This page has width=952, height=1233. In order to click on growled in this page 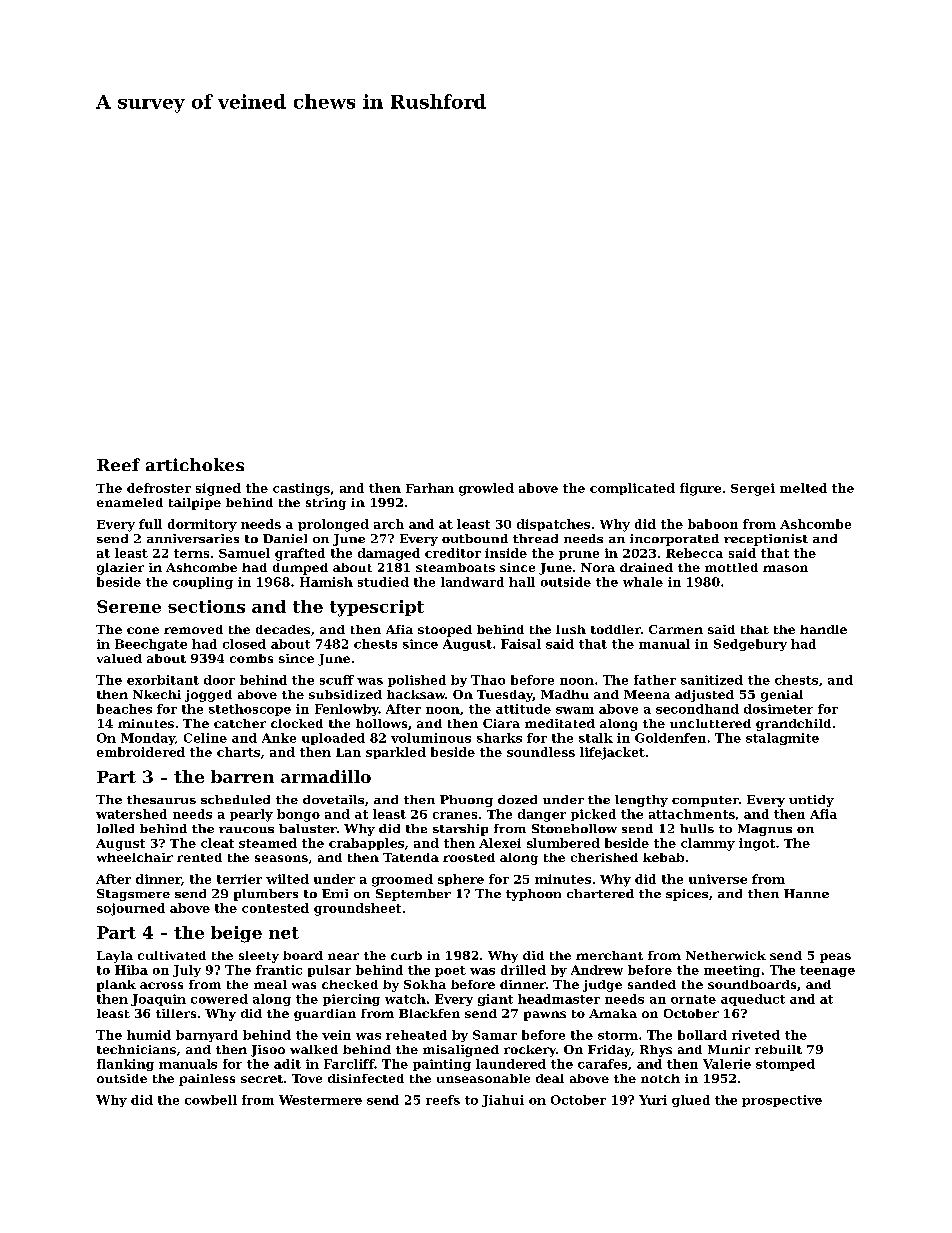, I will do `click(486, 489)`.
